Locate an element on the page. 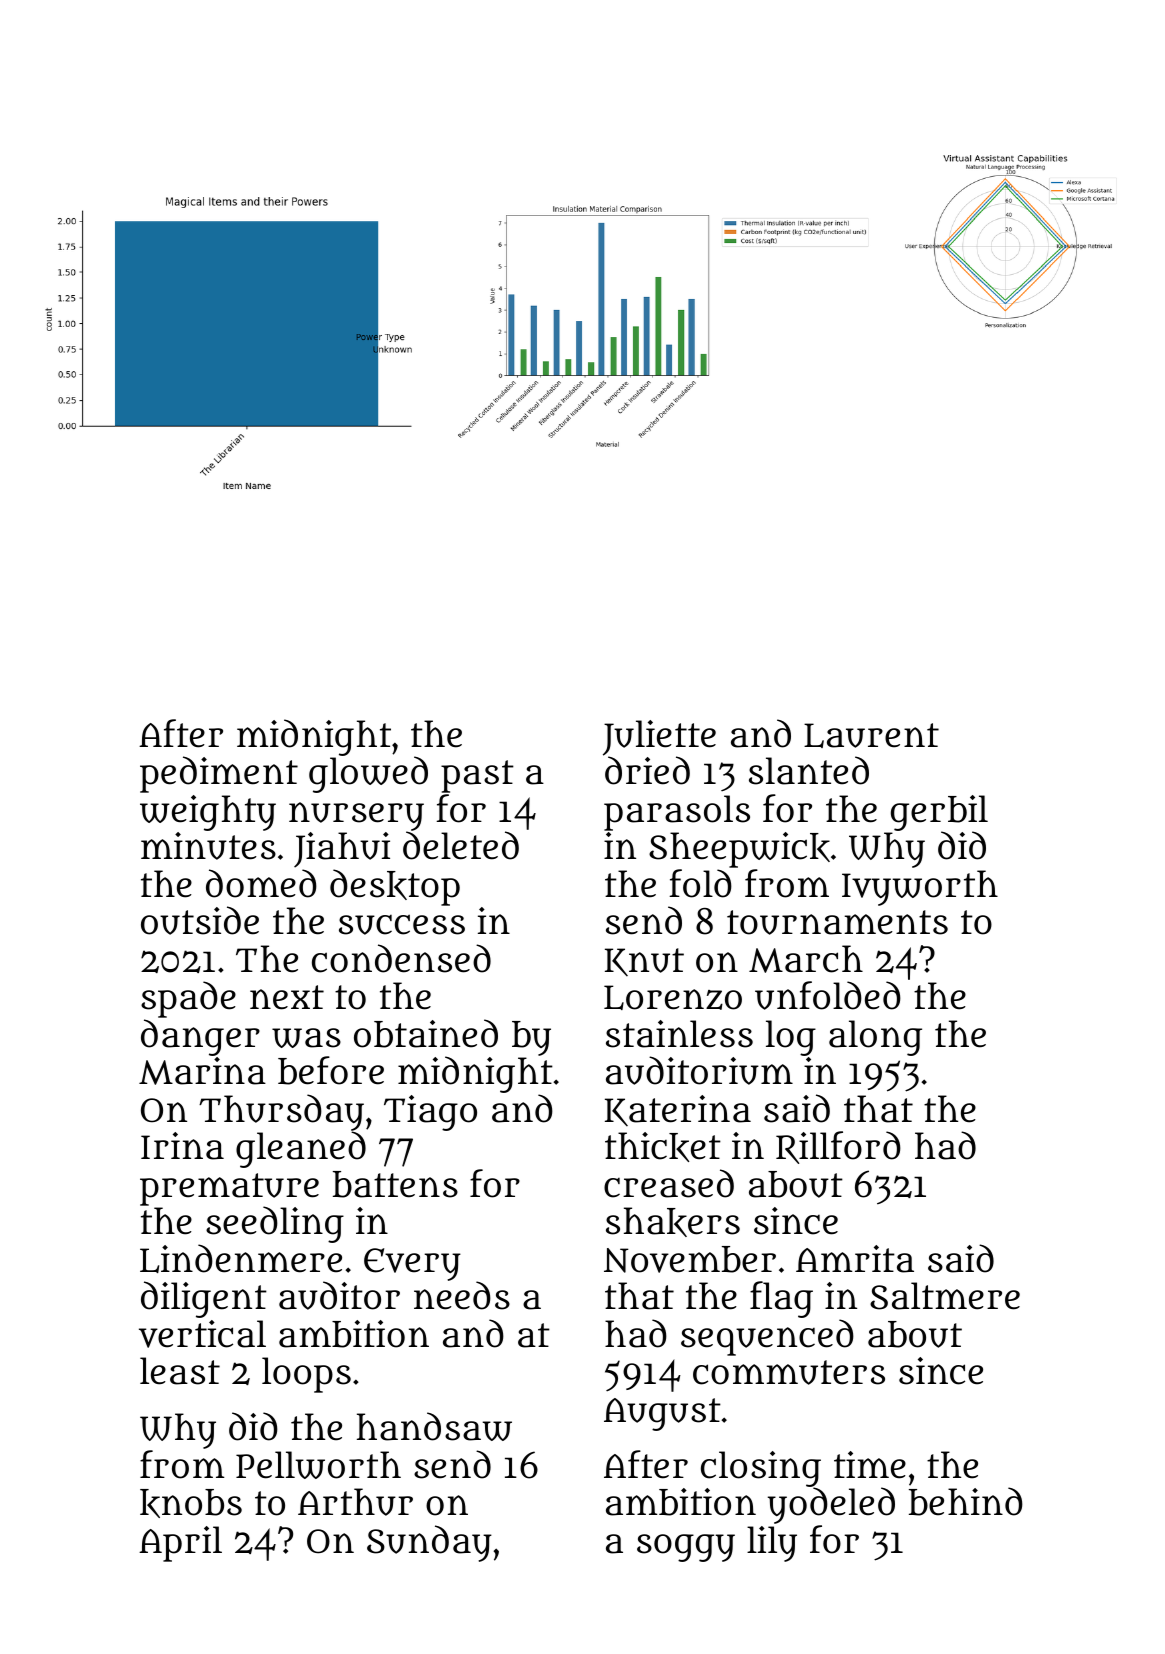 The image size is (1165, 1654). lily is located at coordinates (772, 1544).
